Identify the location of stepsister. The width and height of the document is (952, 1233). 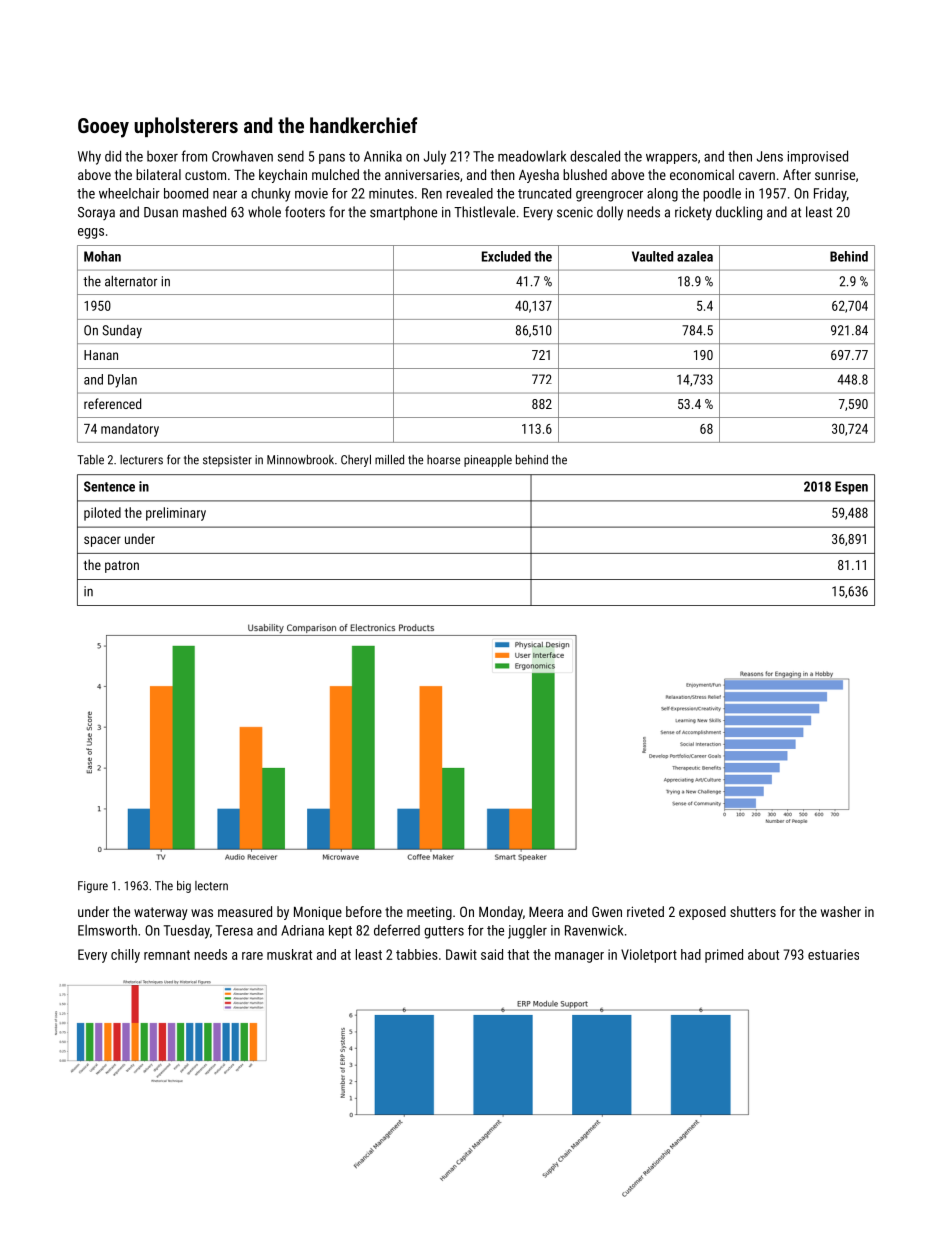
(227, 461).
